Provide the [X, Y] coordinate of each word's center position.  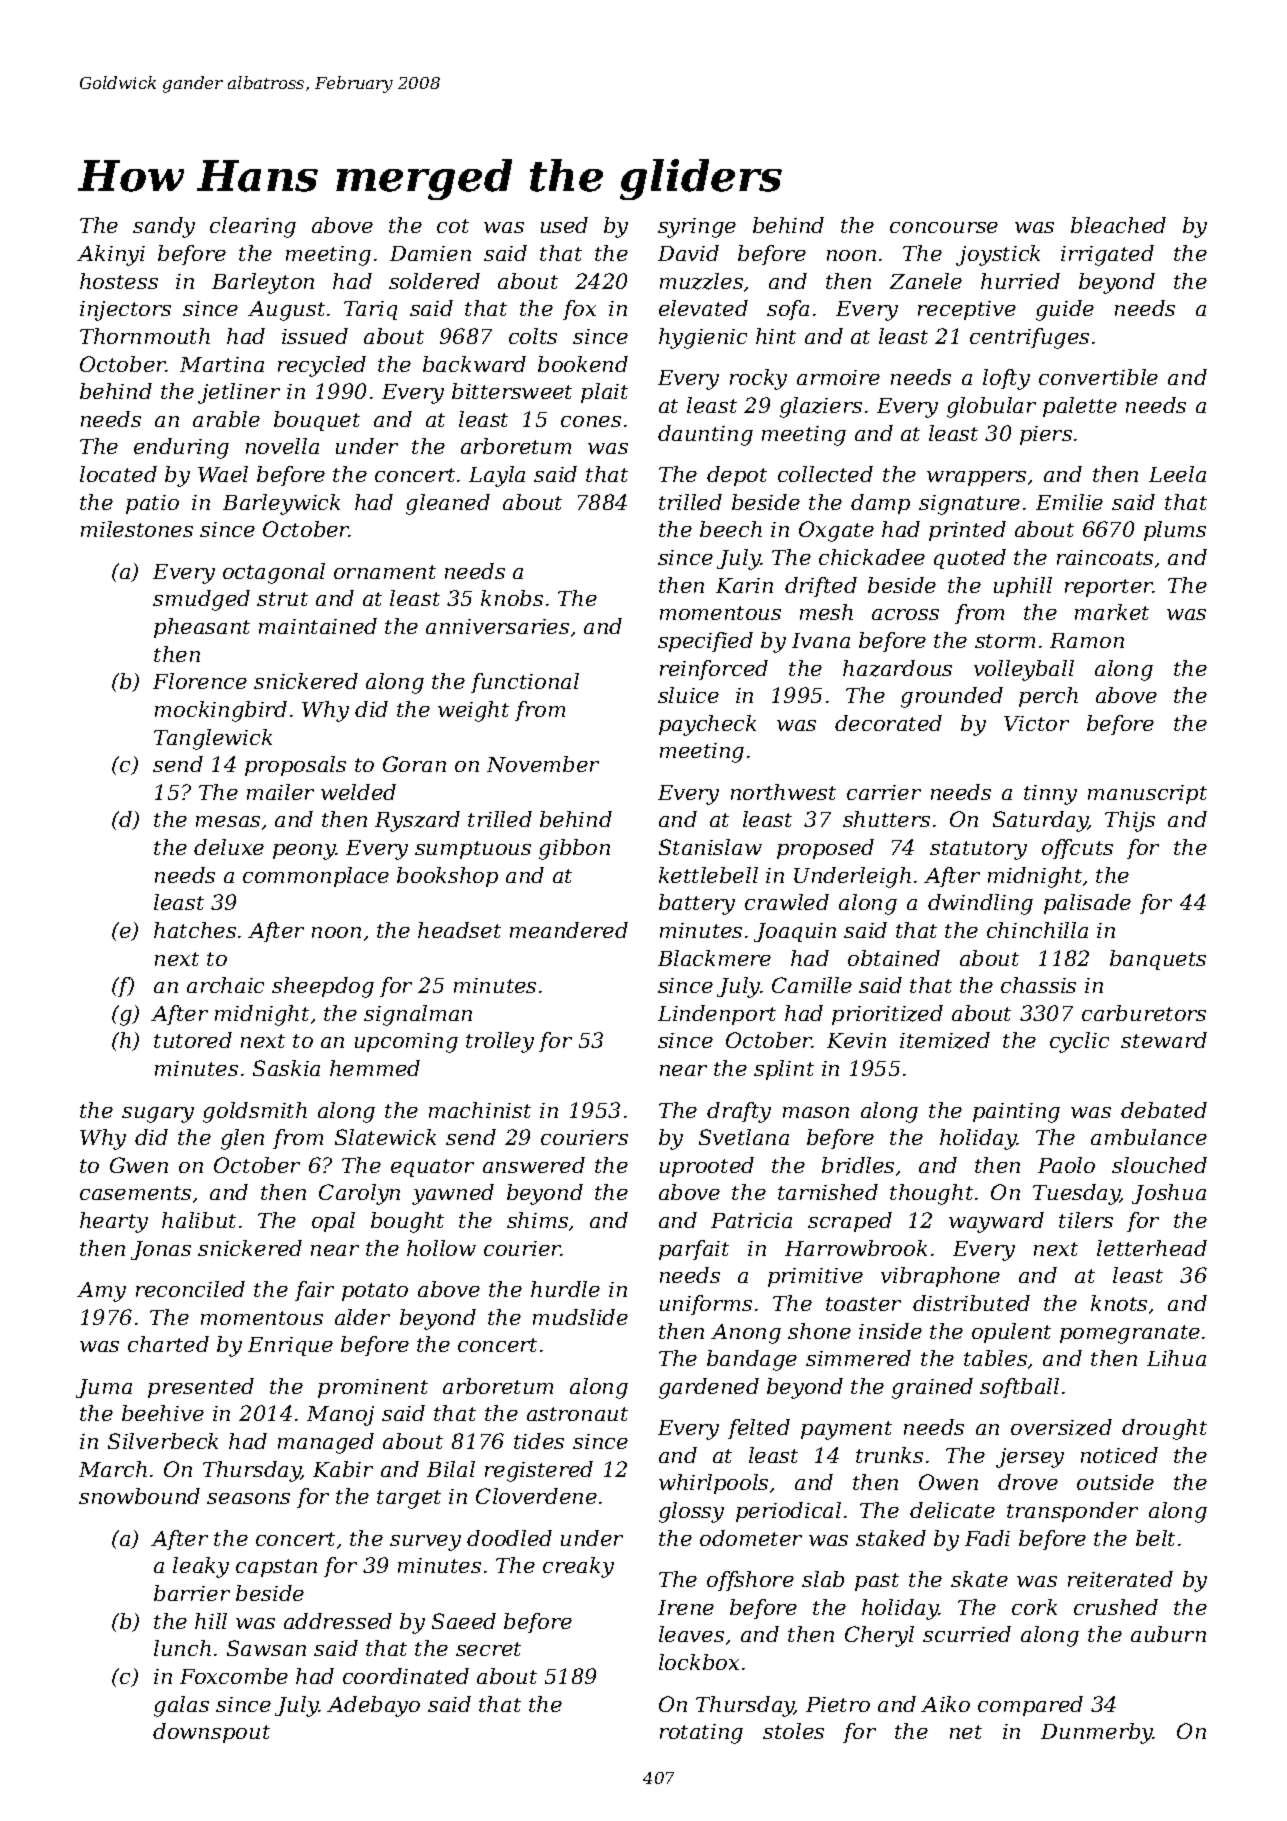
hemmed [375, 1068]
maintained [318, 626]
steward [1164, 1040]
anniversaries [497, 626]
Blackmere [714, 958]
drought [1164, 1429]
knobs [512, 598]
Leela [1177, 474]
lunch [182, 1648]
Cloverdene [536, 1496]
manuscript [1147, 794]
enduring [181, 448]
